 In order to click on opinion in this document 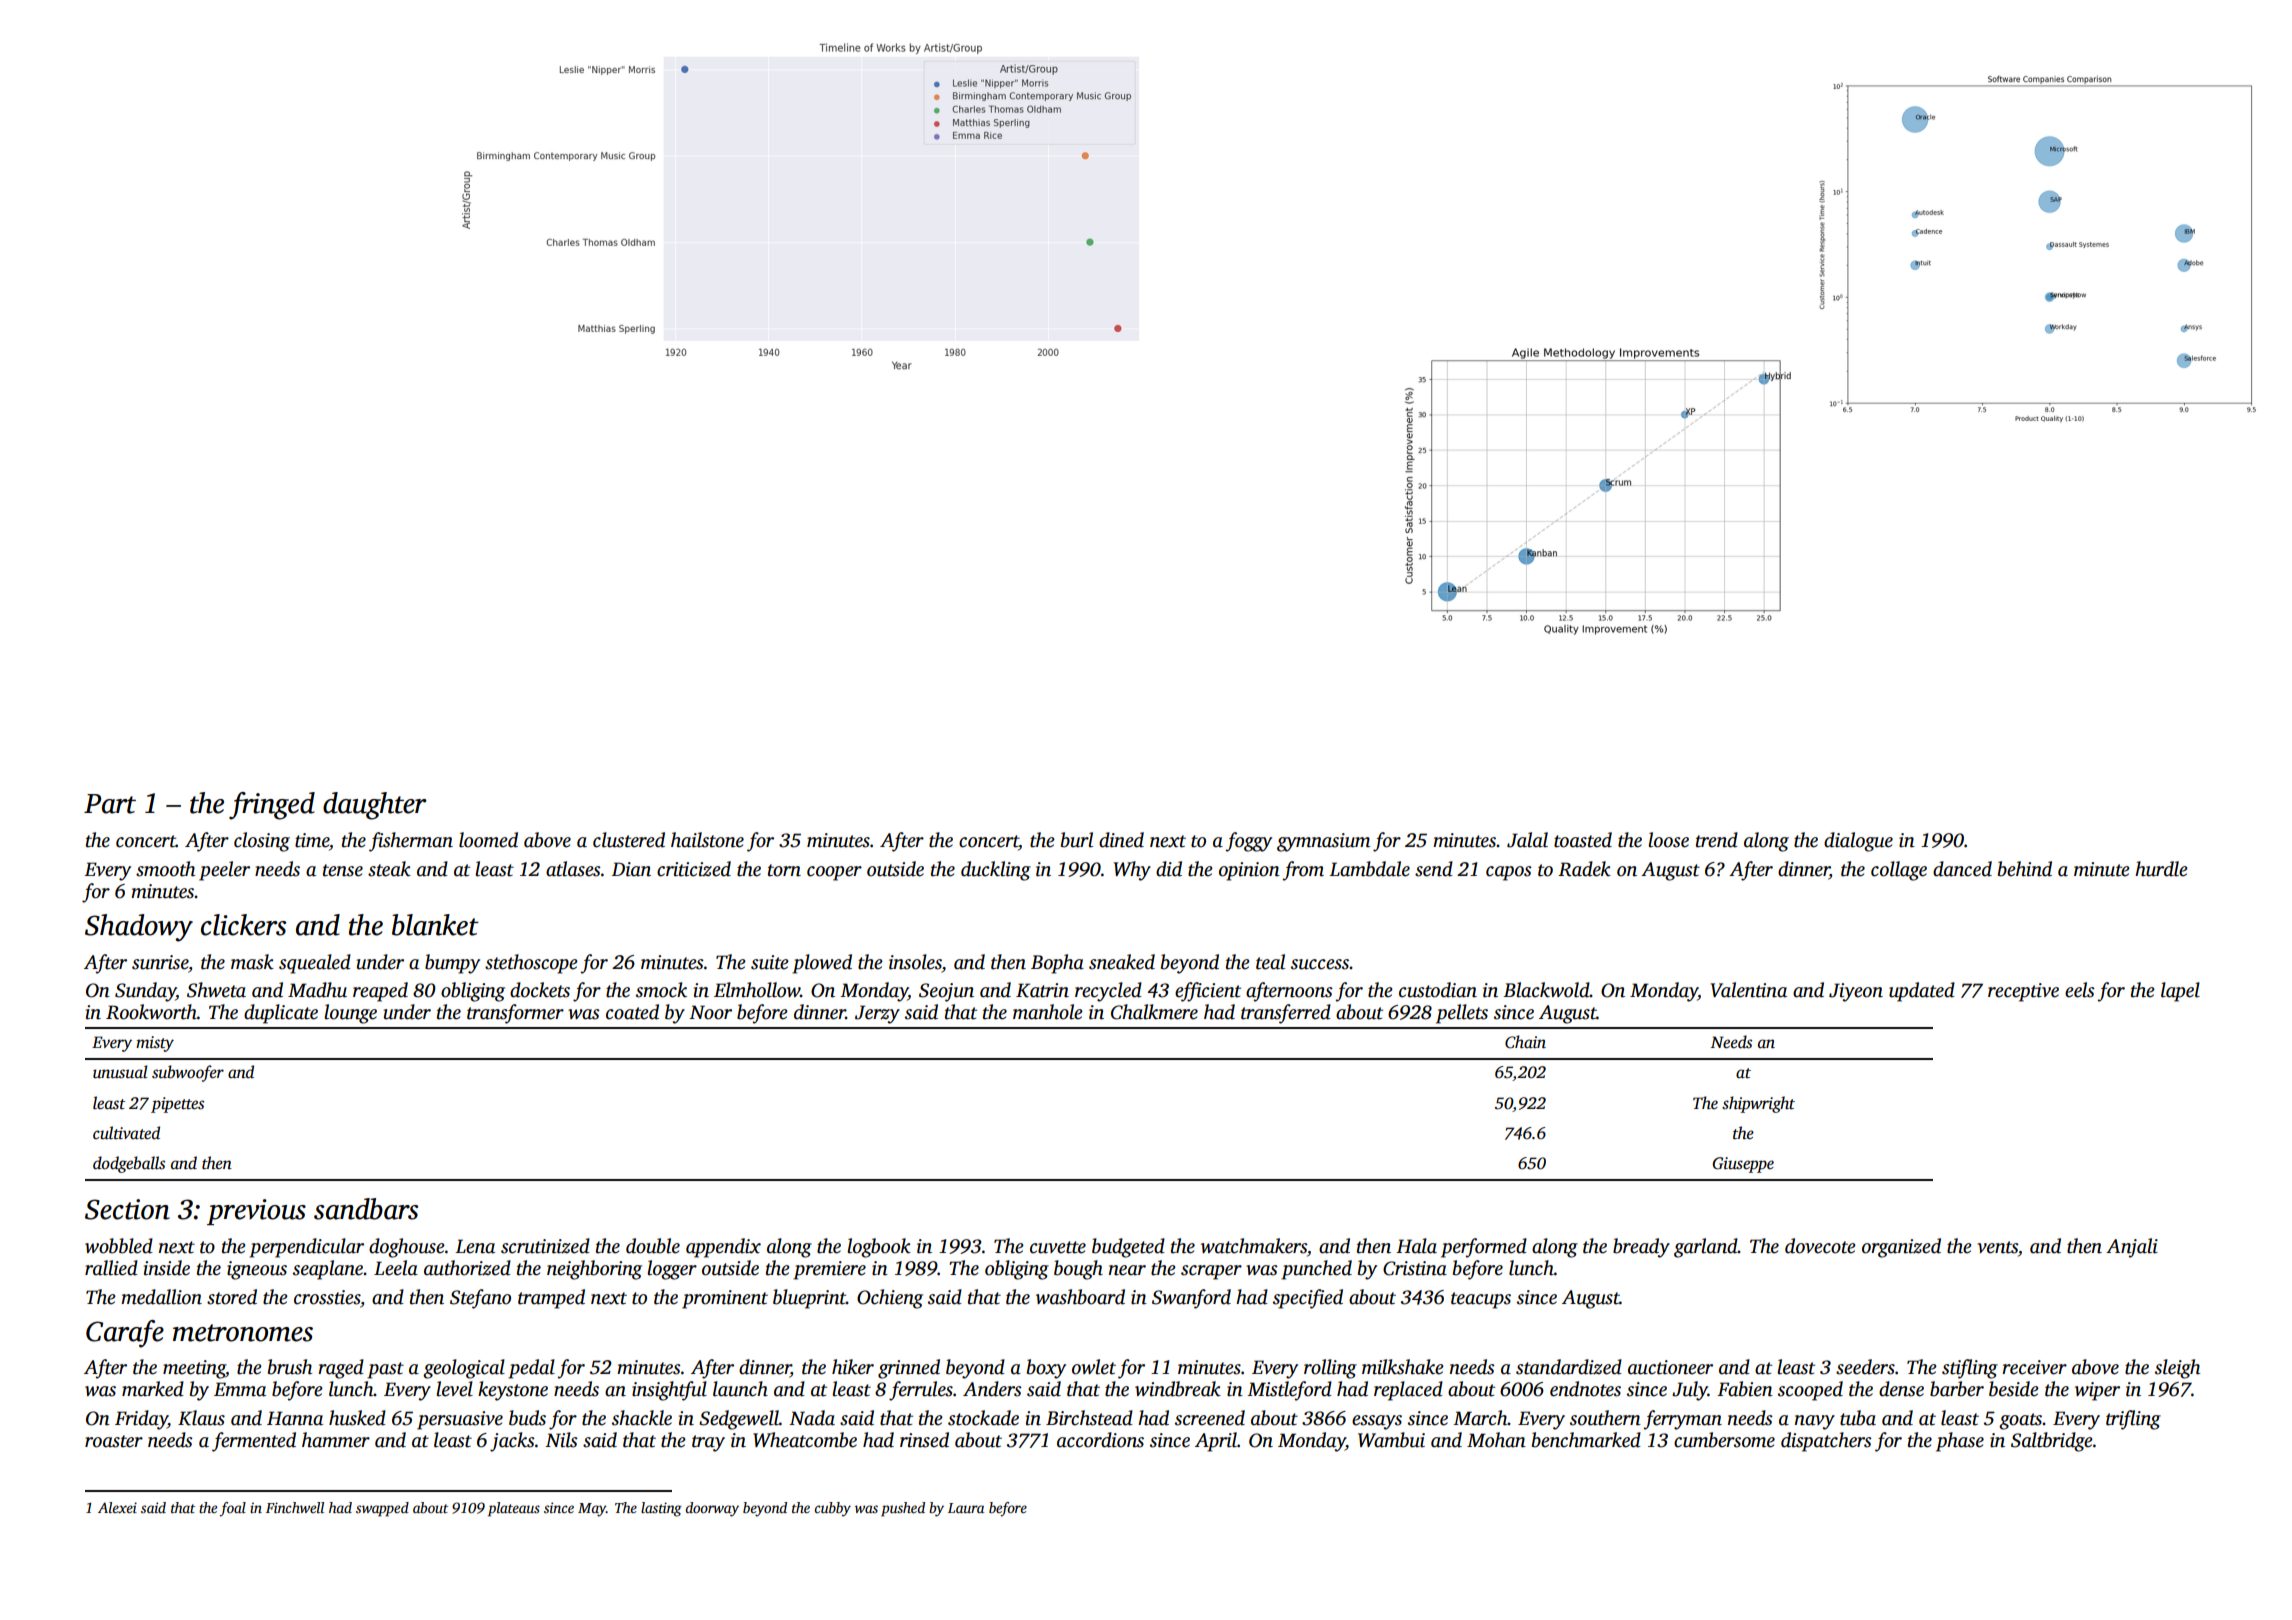, I will do `click(1249, 871)`.
